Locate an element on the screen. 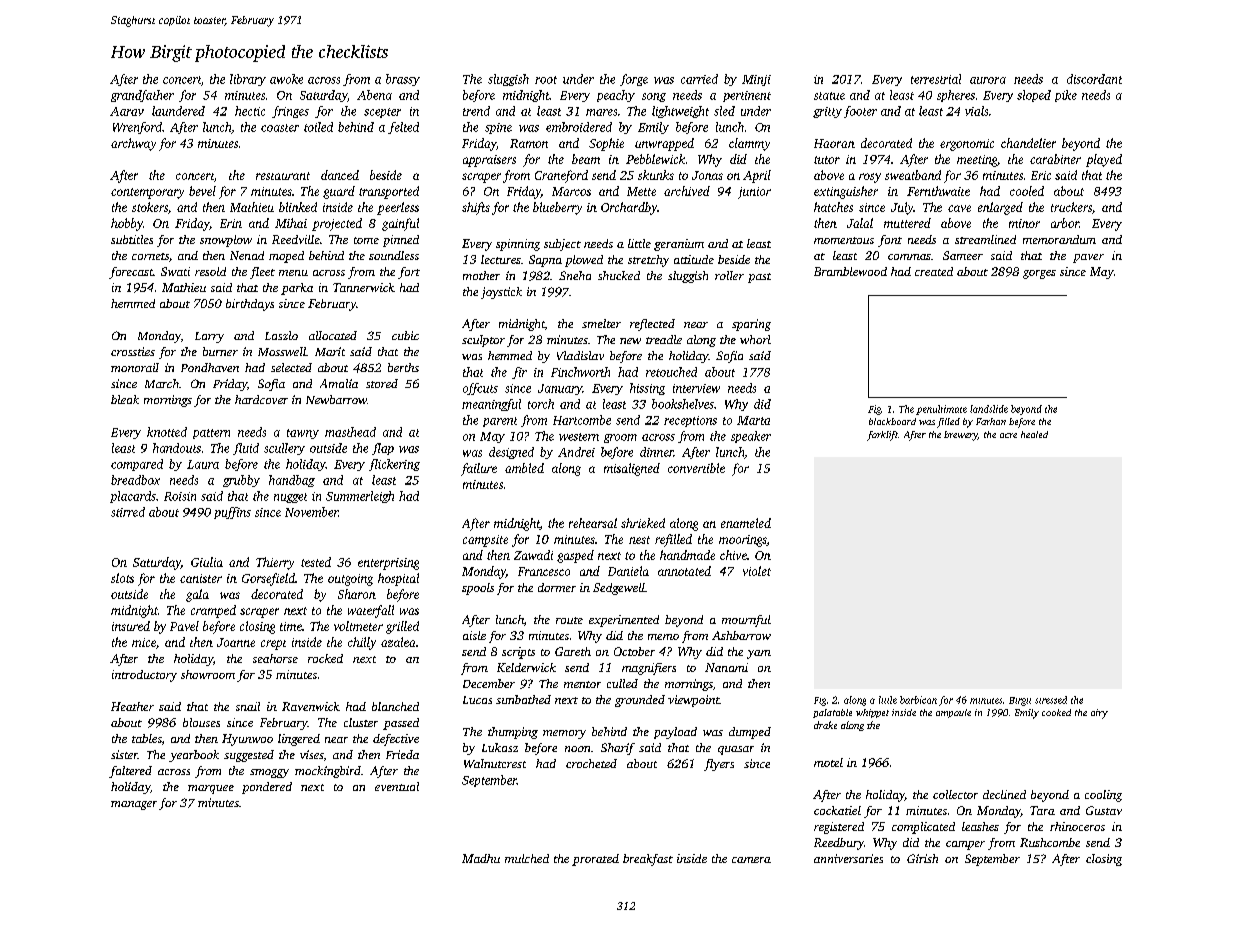  Wrenford is located at coordinates (137, 128).
